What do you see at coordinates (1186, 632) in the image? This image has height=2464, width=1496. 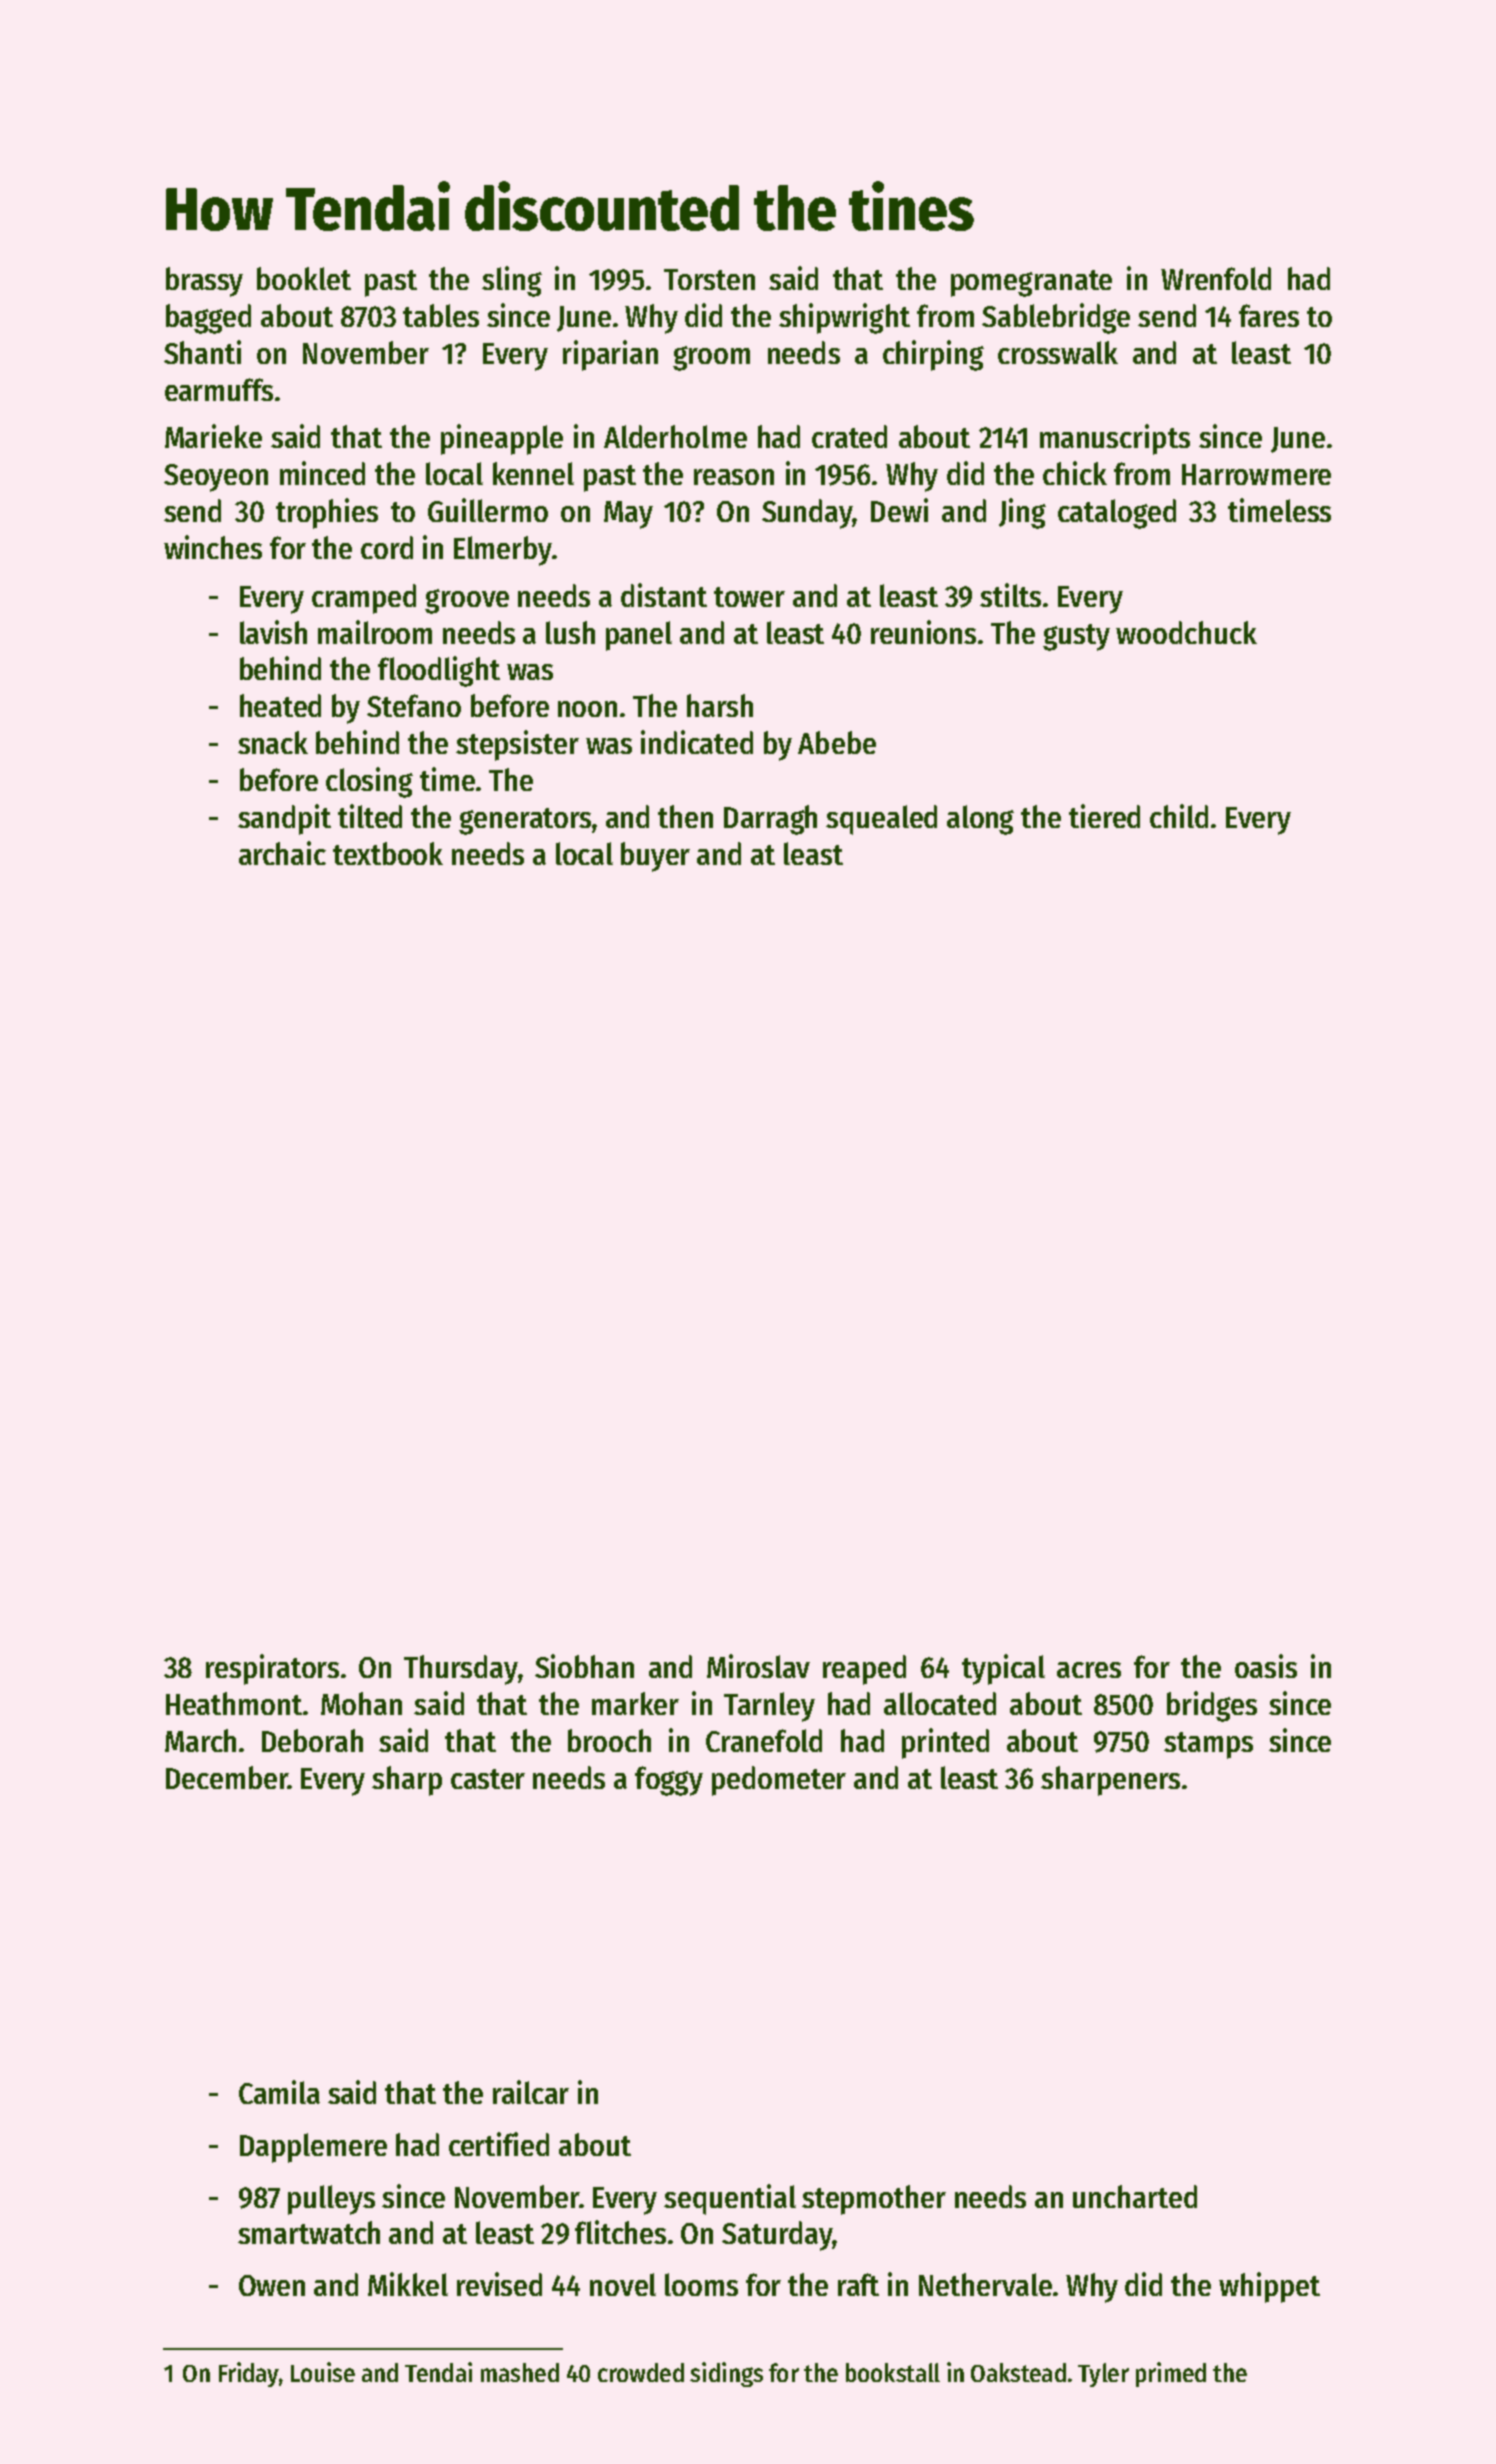 I see `woodchuck` at bounding box center [1186, 632].
